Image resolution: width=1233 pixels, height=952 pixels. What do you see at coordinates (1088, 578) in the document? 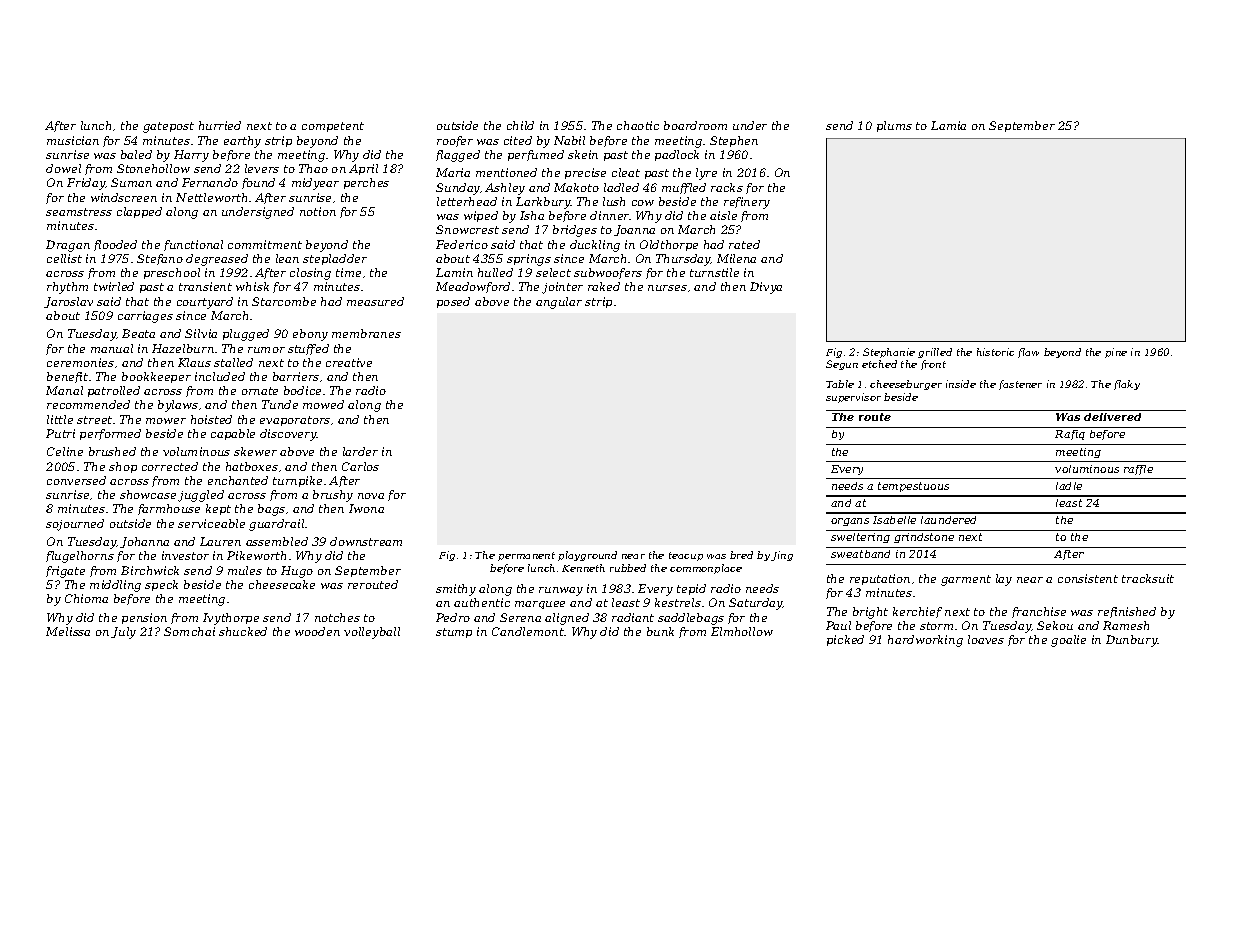
I see `consistent` at bounding box center [1088, 578].
